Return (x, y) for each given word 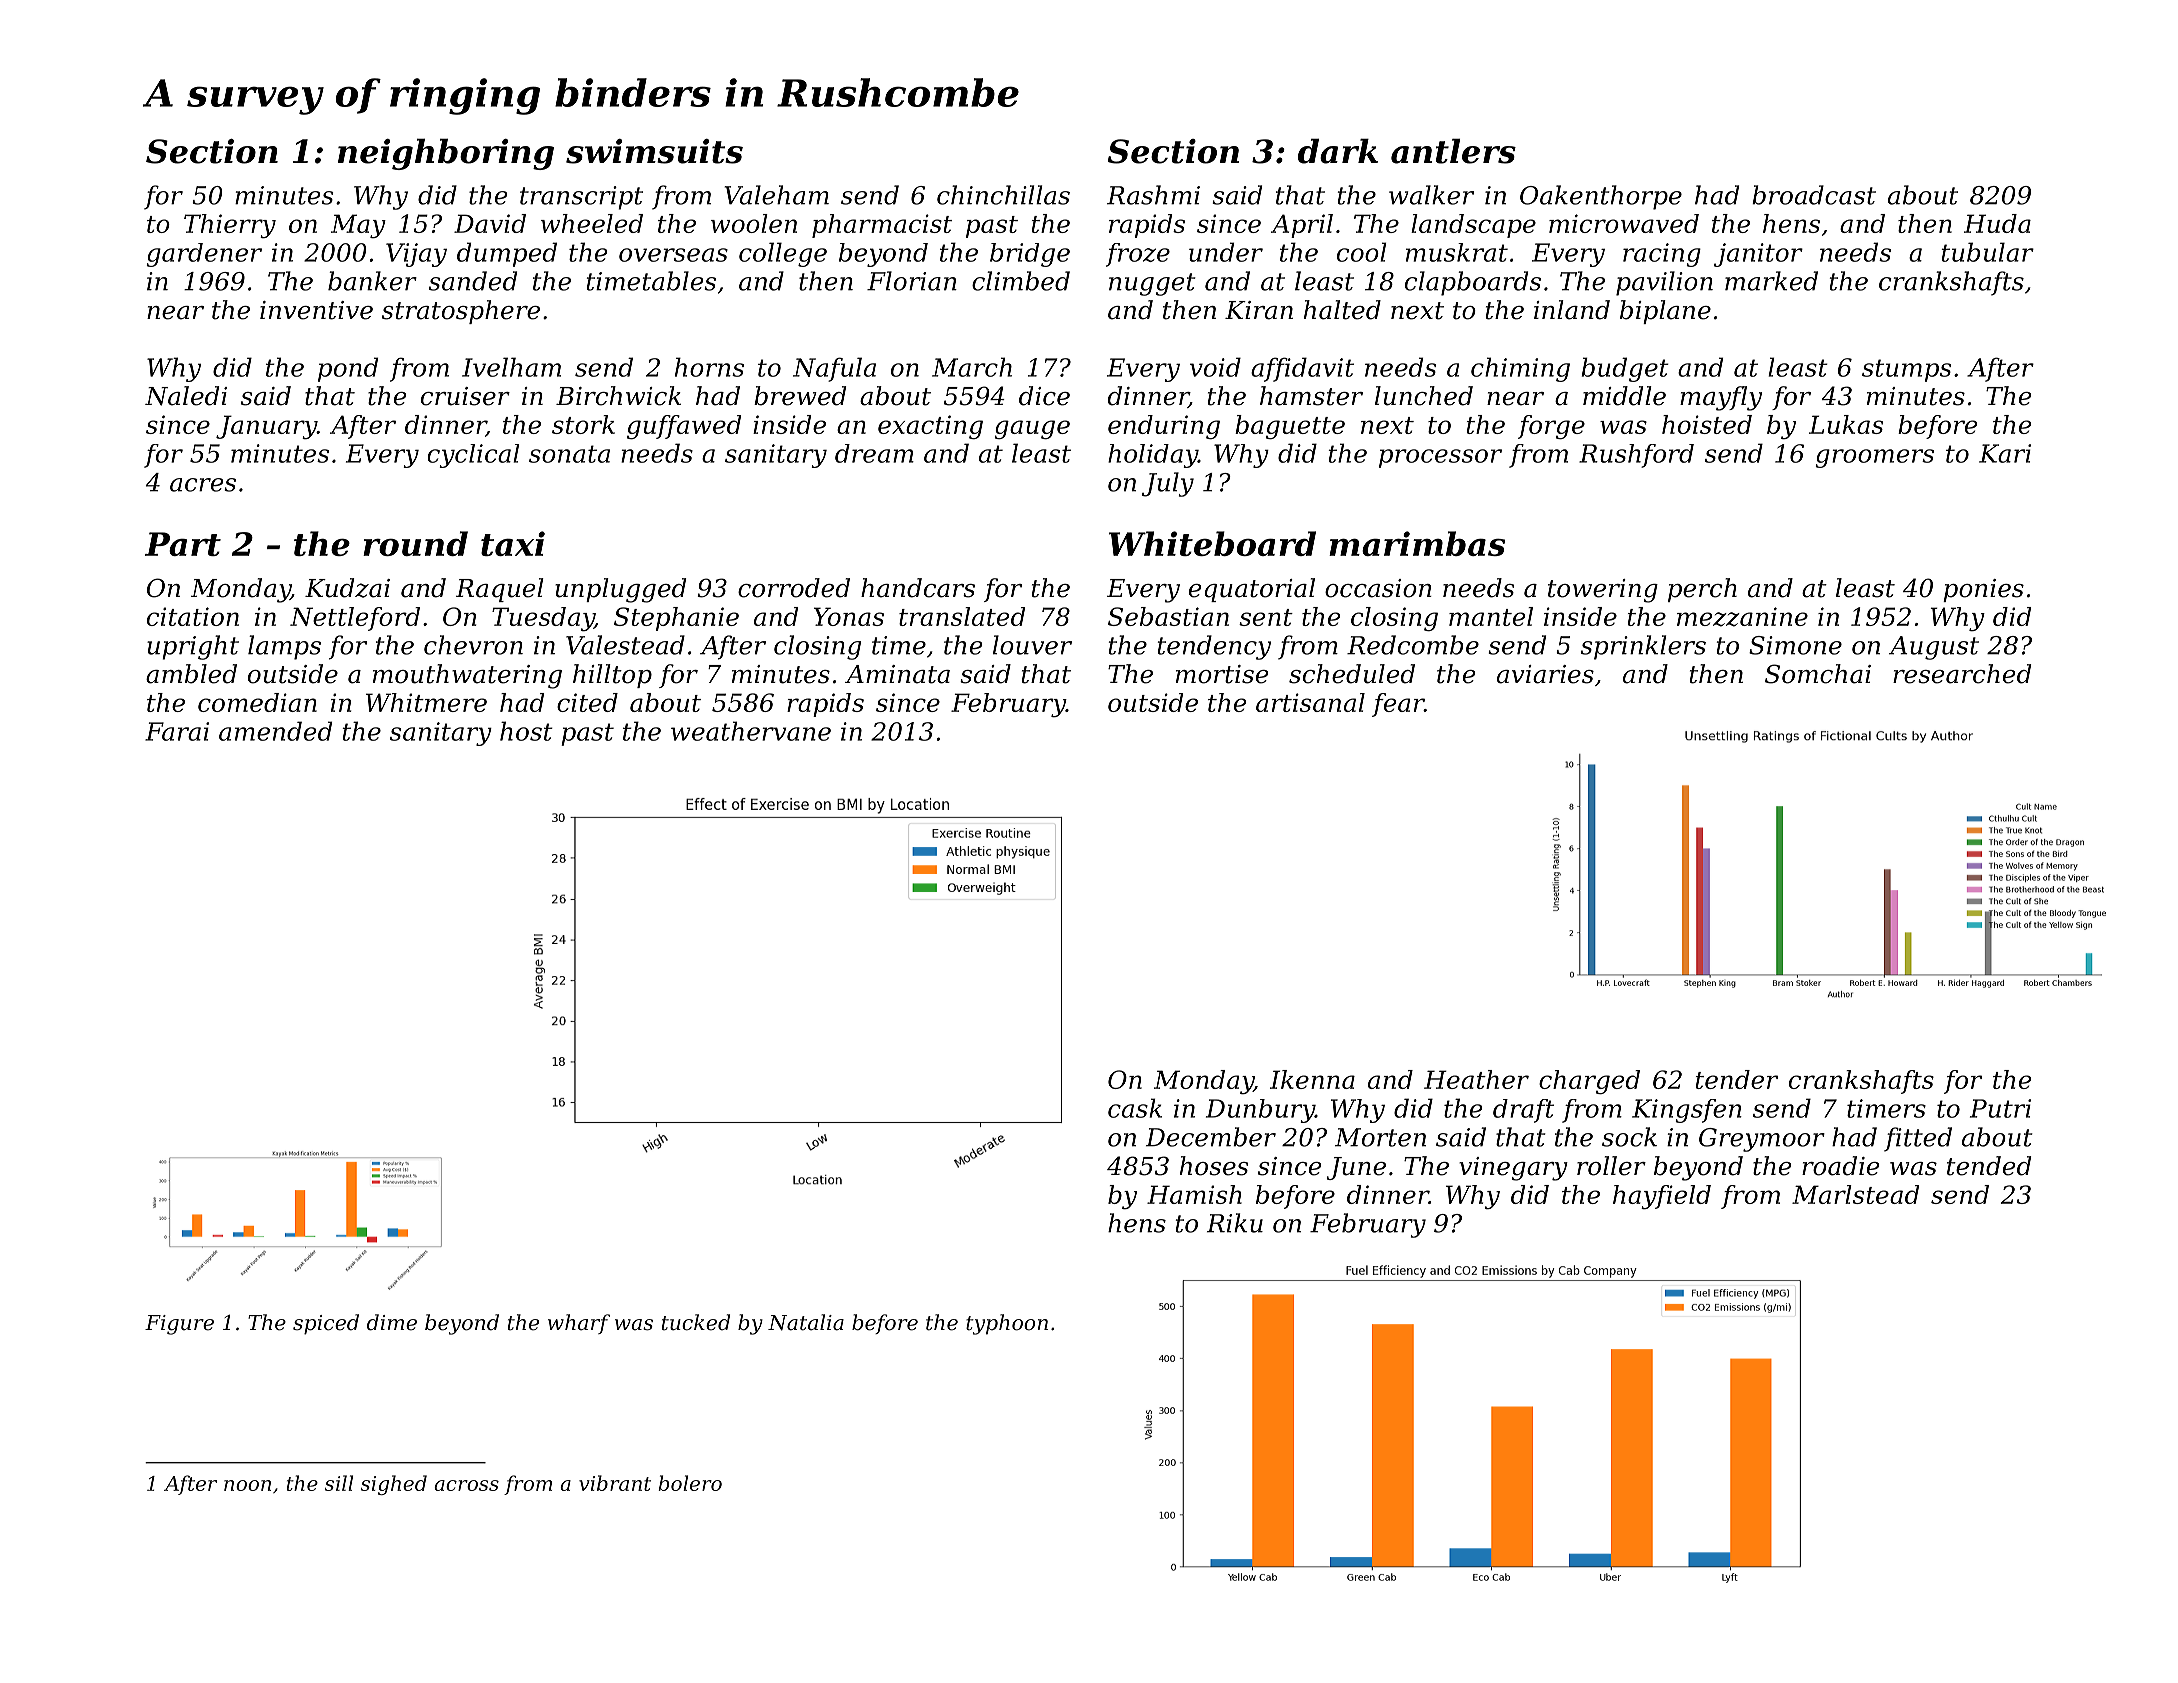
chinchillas (1003, 195)
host (526, 731)
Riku (1235, 1223)
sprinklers (1643, 647)
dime (392, 1322)
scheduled (1352, 674)
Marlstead (1855, 1194)
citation (193, 616)
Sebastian (1168, 616)
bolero (690, 1483)
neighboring (446, 154)
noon (247, 1485)
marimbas (1417, 543)
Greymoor (1762, 1140)
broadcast (1814, 195)
